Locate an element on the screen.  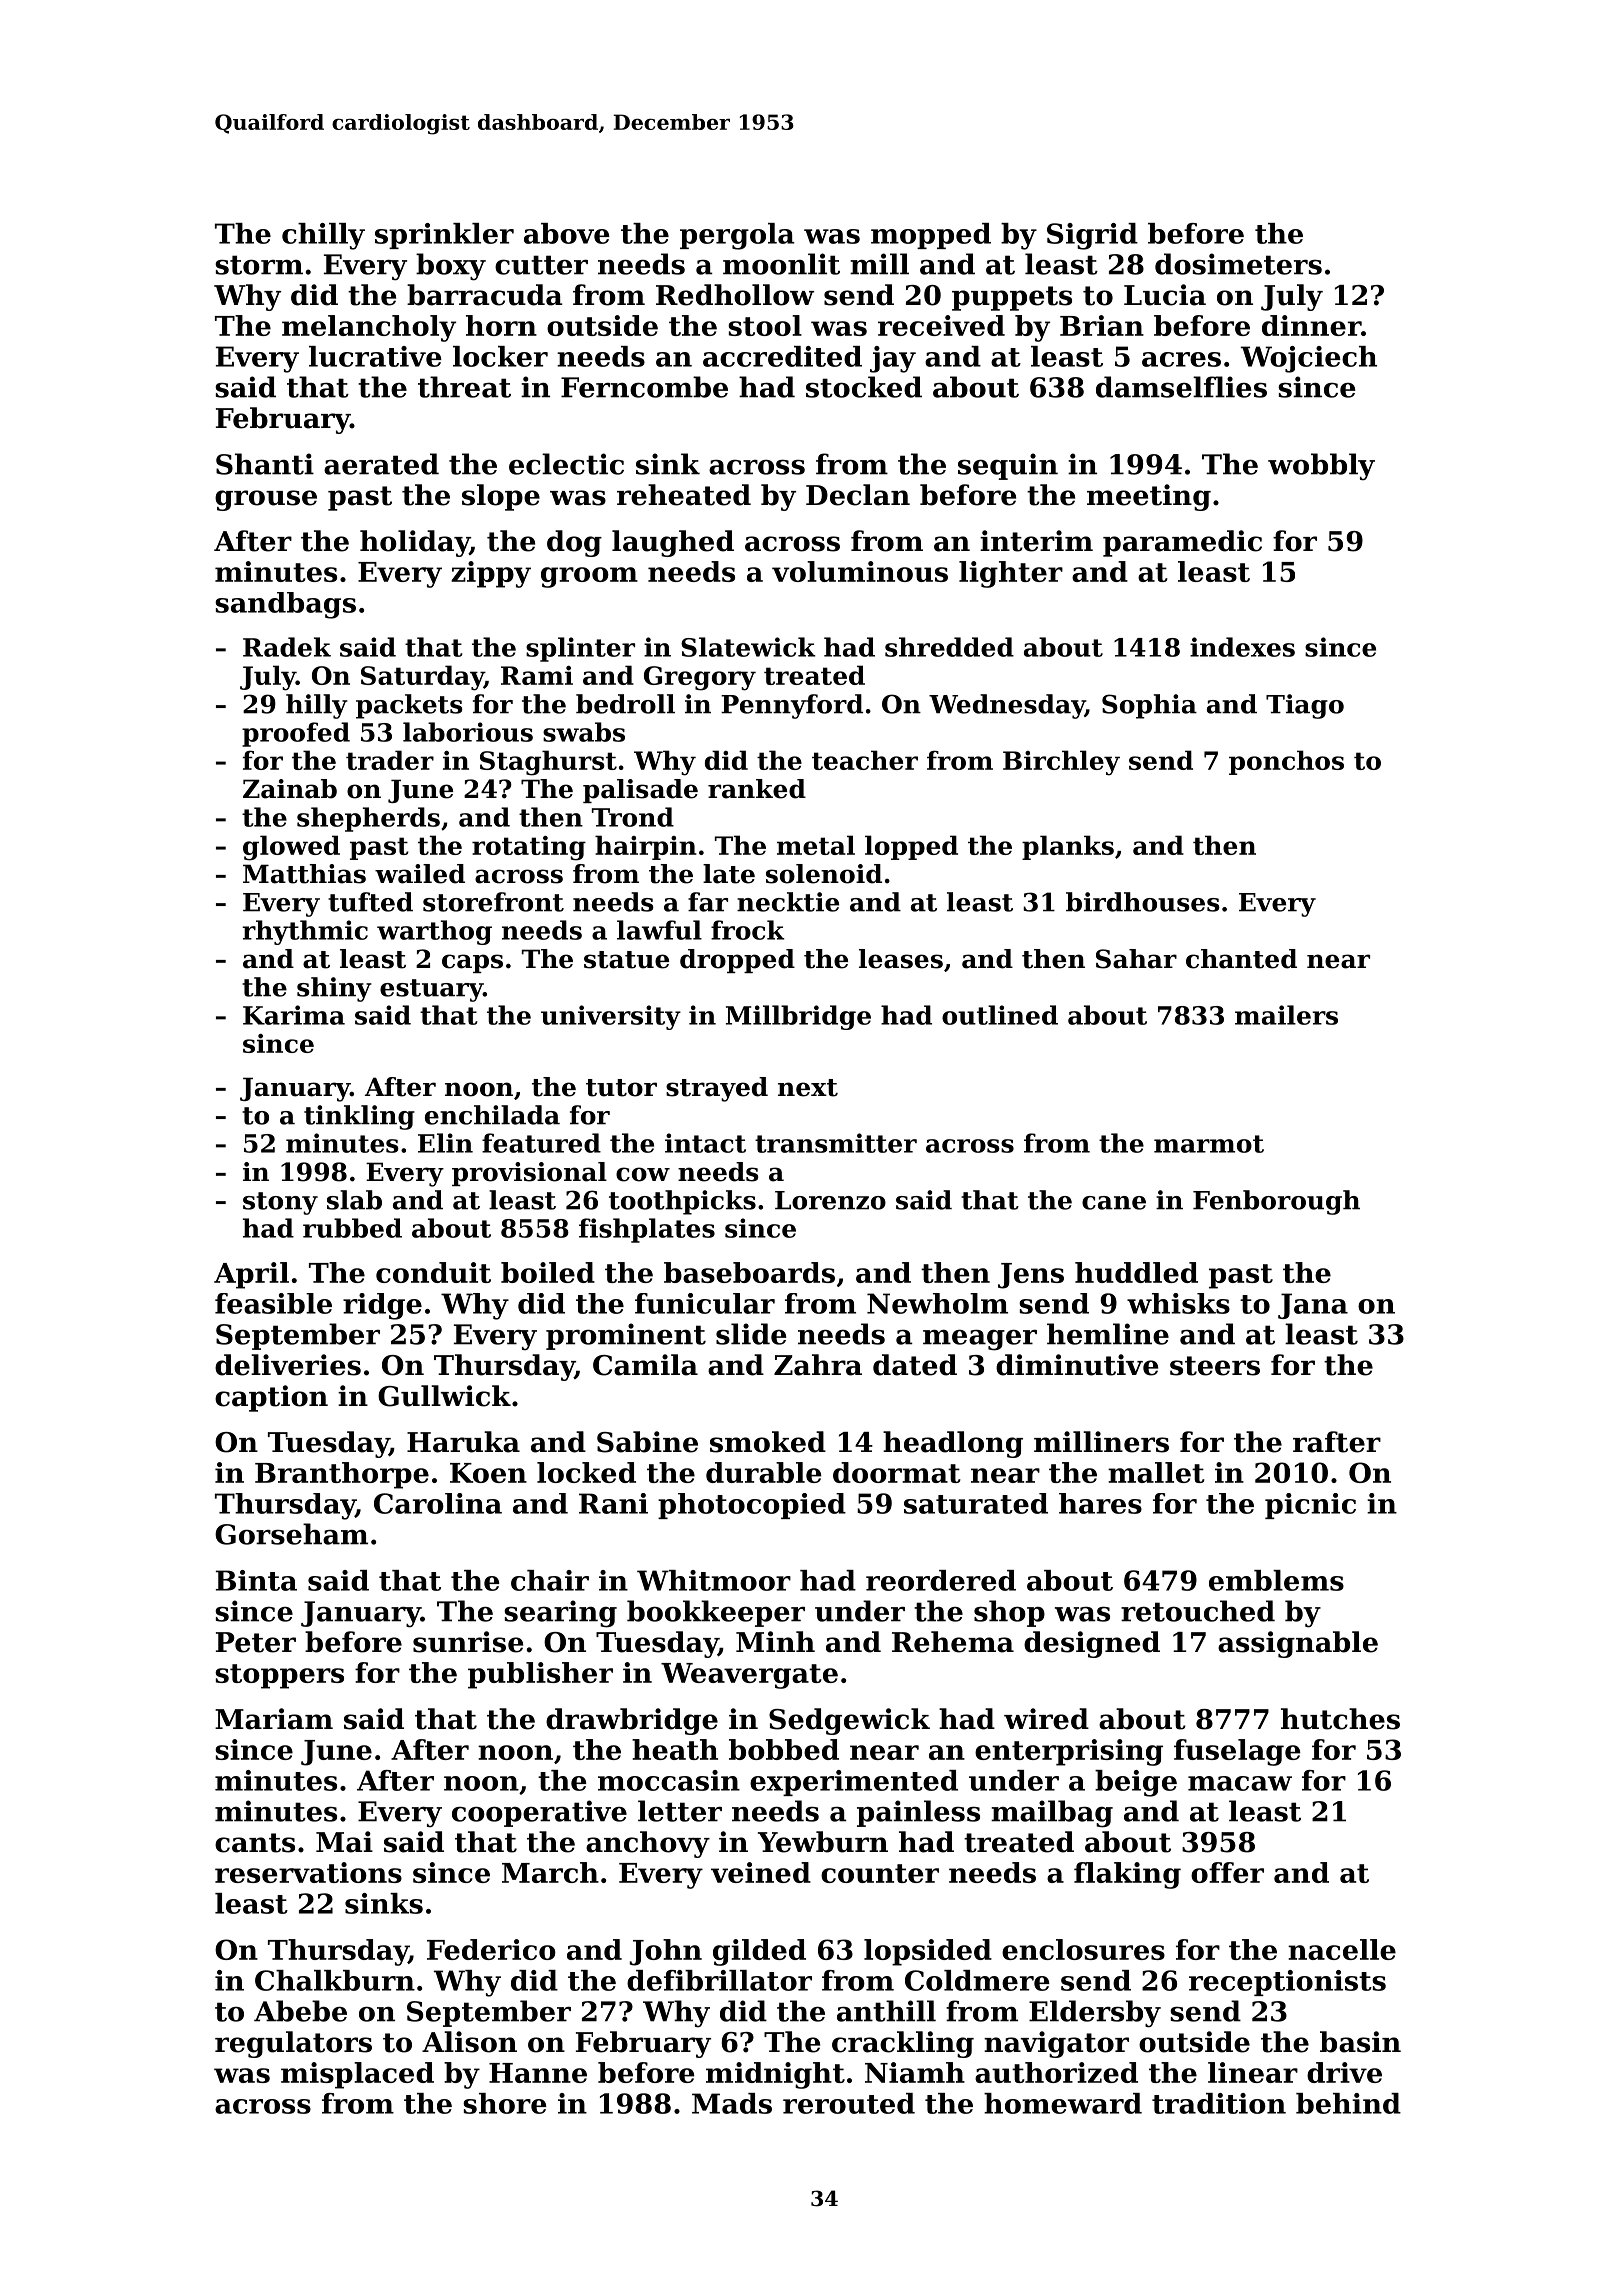
storm is located at coordinates (259, 265).
